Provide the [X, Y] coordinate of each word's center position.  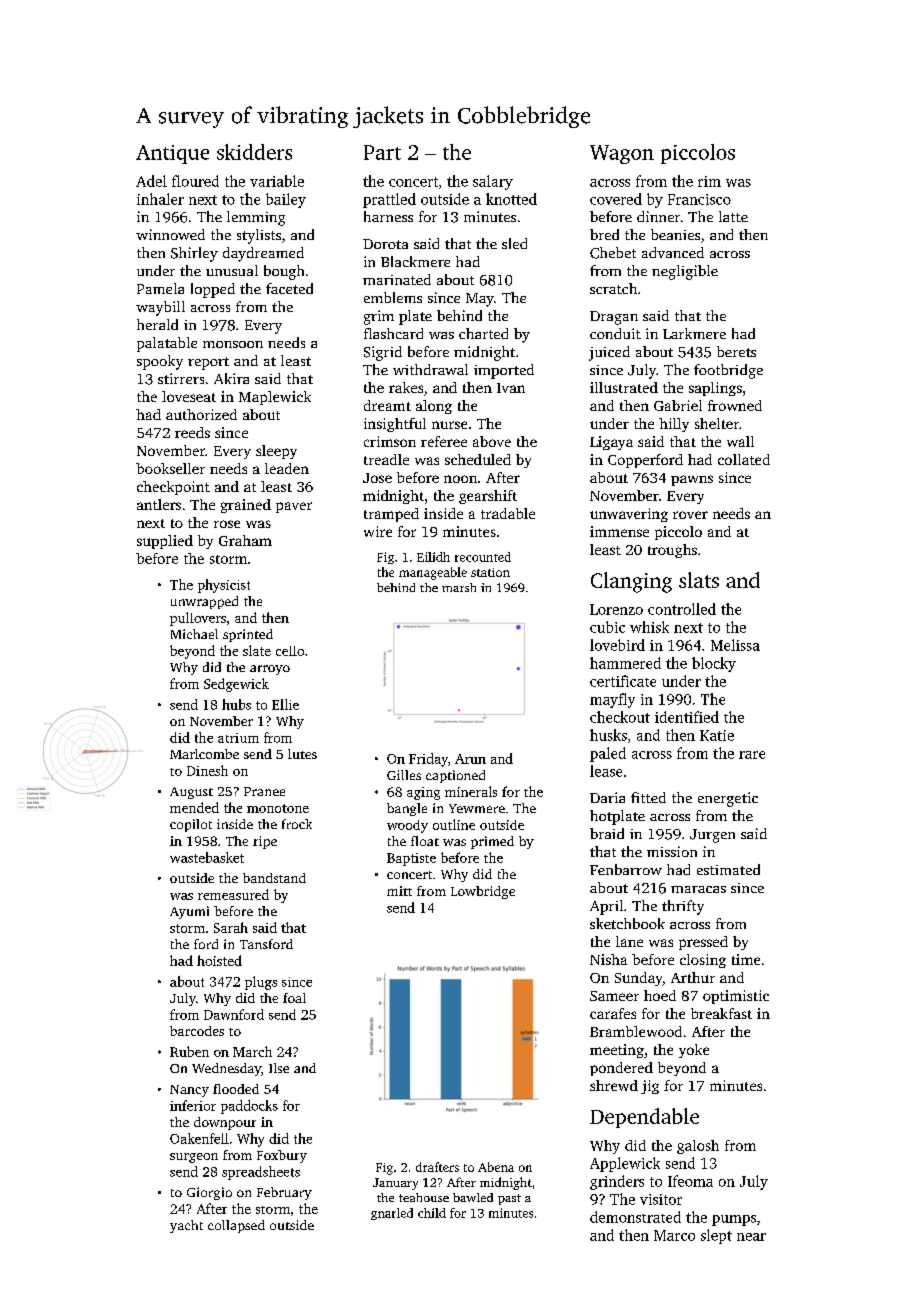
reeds [192, 432]
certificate [623, 681]
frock [297, 824]
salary [493, 182]
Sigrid [383, 353]
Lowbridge [483, 892]
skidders [254, 152]
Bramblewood [636, 1031]
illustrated [624, 387]
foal [294, 998]
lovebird [617, 645]
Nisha [608, 959]
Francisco [699, 199]
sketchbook [627, 923]
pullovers [198, 619]
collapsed [236, 1226]
